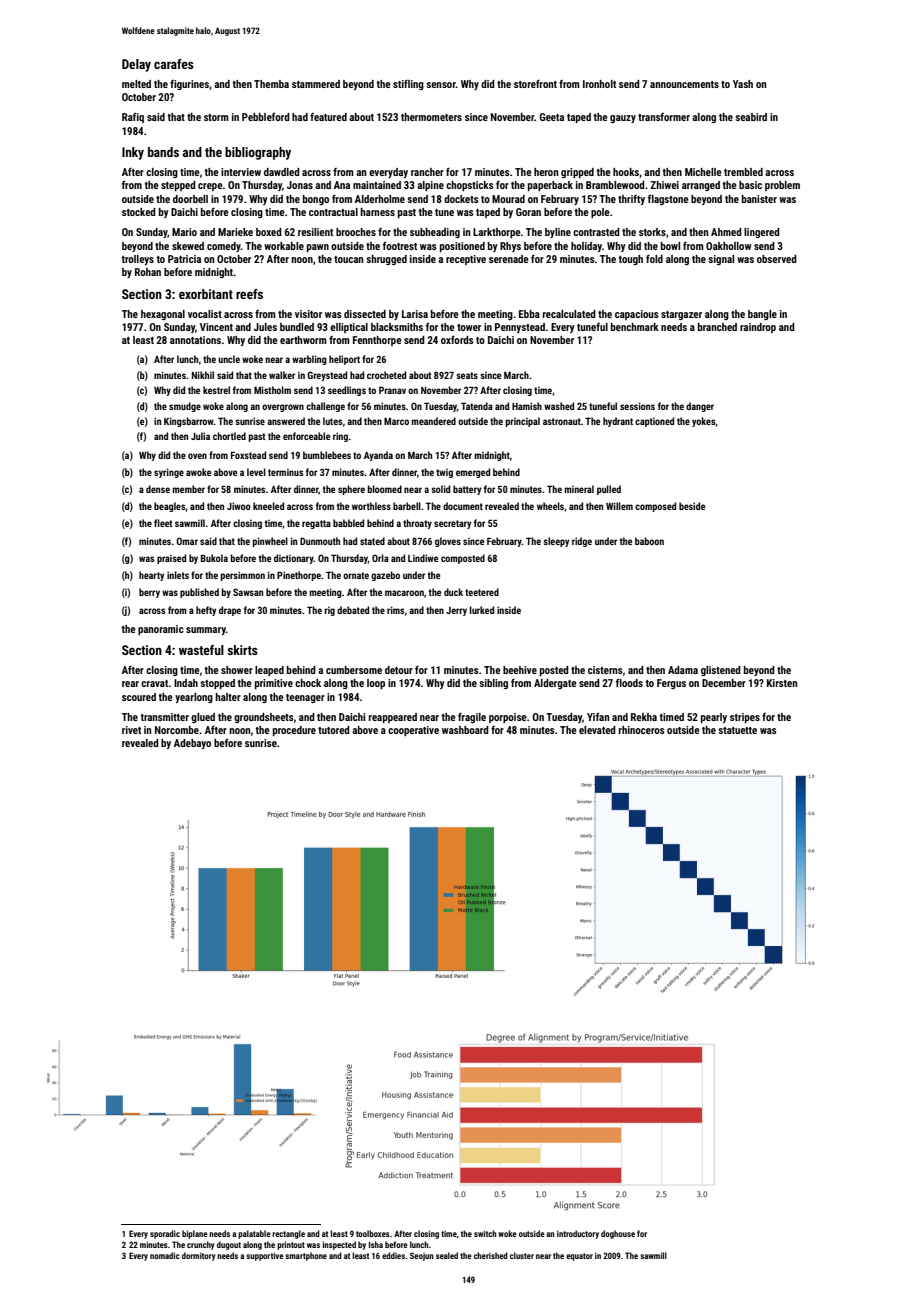 This document has height=1308, width=924. I want to click on Yash, so click(743, 84).
